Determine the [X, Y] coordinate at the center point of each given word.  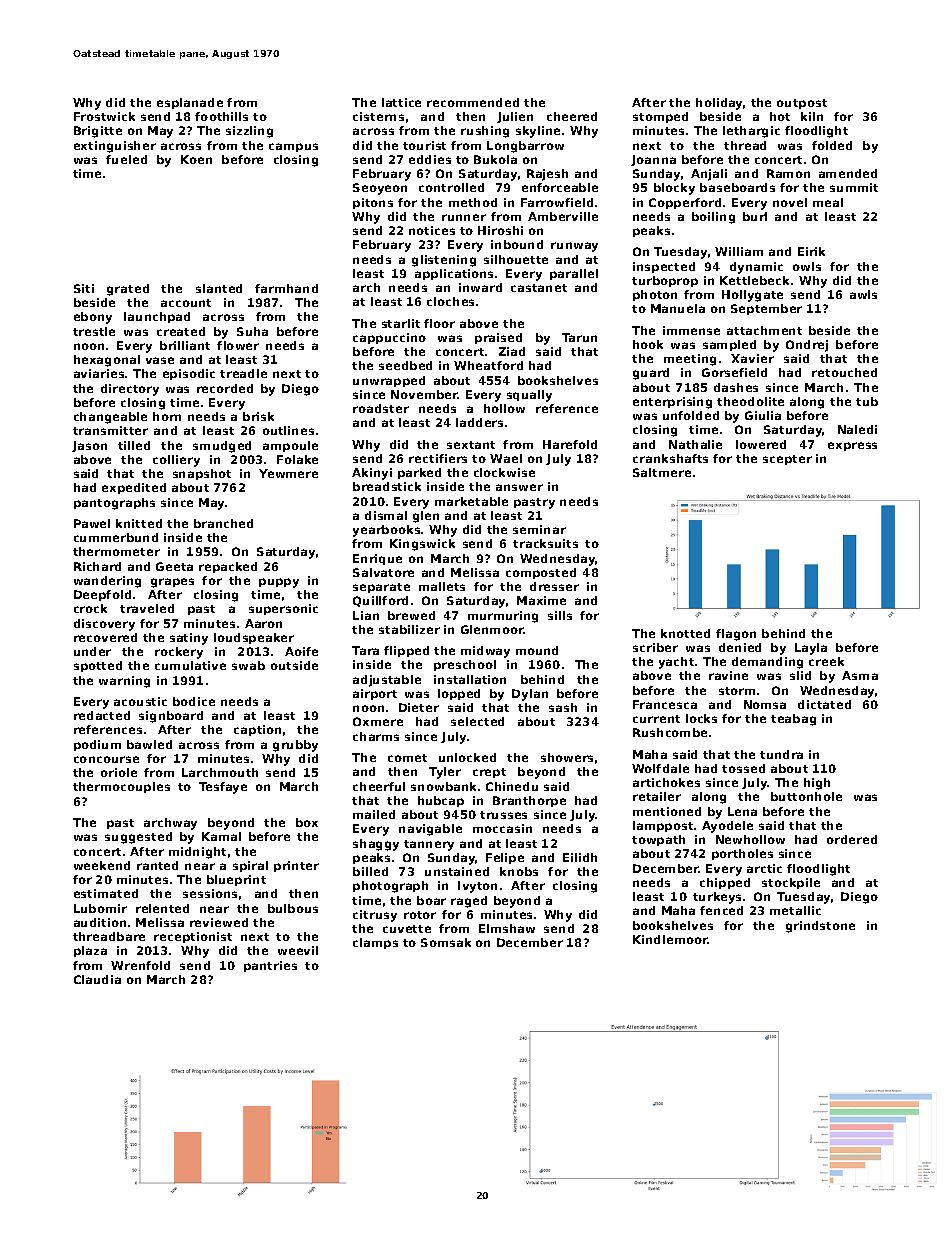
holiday [719, 104]
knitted [139, 523]
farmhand [286, 288]
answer [519, 487]
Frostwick [104, 116]
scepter [787, 460]
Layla [811, 649]
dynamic [756, 268]
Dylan [530, 695]
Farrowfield [557, 202]
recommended [473, 102]
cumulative [190, 665]
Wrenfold [140, 965]
